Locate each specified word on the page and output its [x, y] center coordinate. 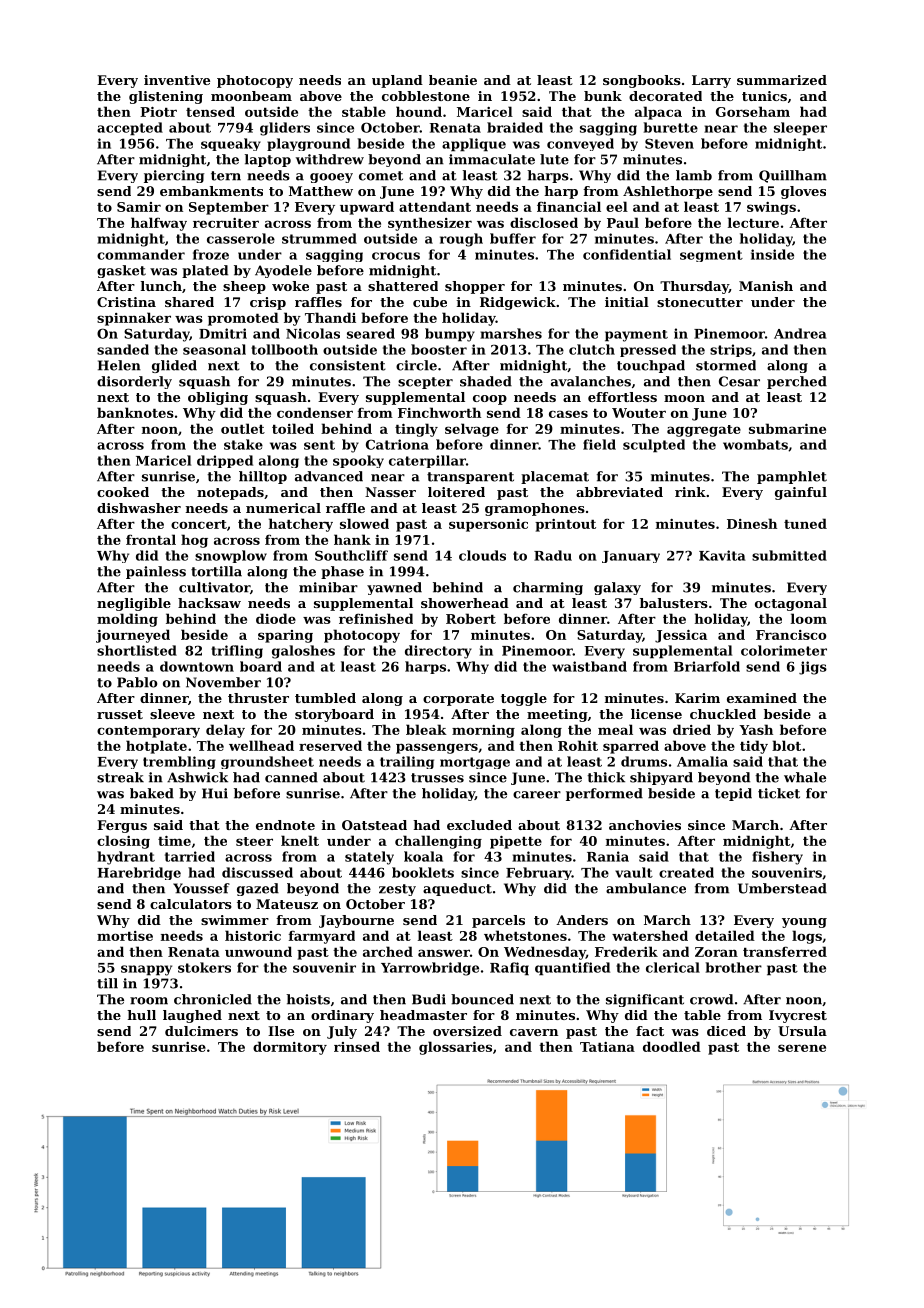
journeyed [133, 636]
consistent [348, 365]
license [656, 714]
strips [731, 350]
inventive [177, 80]
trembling [179, 762]
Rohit [578, 745]
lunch [161, 286]
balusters [674, 603]
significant [645, 1000]
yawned [394, 588]
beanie [453, 80]
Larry [711, 81]
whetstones [525, 935]
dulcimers [201, 1031]
